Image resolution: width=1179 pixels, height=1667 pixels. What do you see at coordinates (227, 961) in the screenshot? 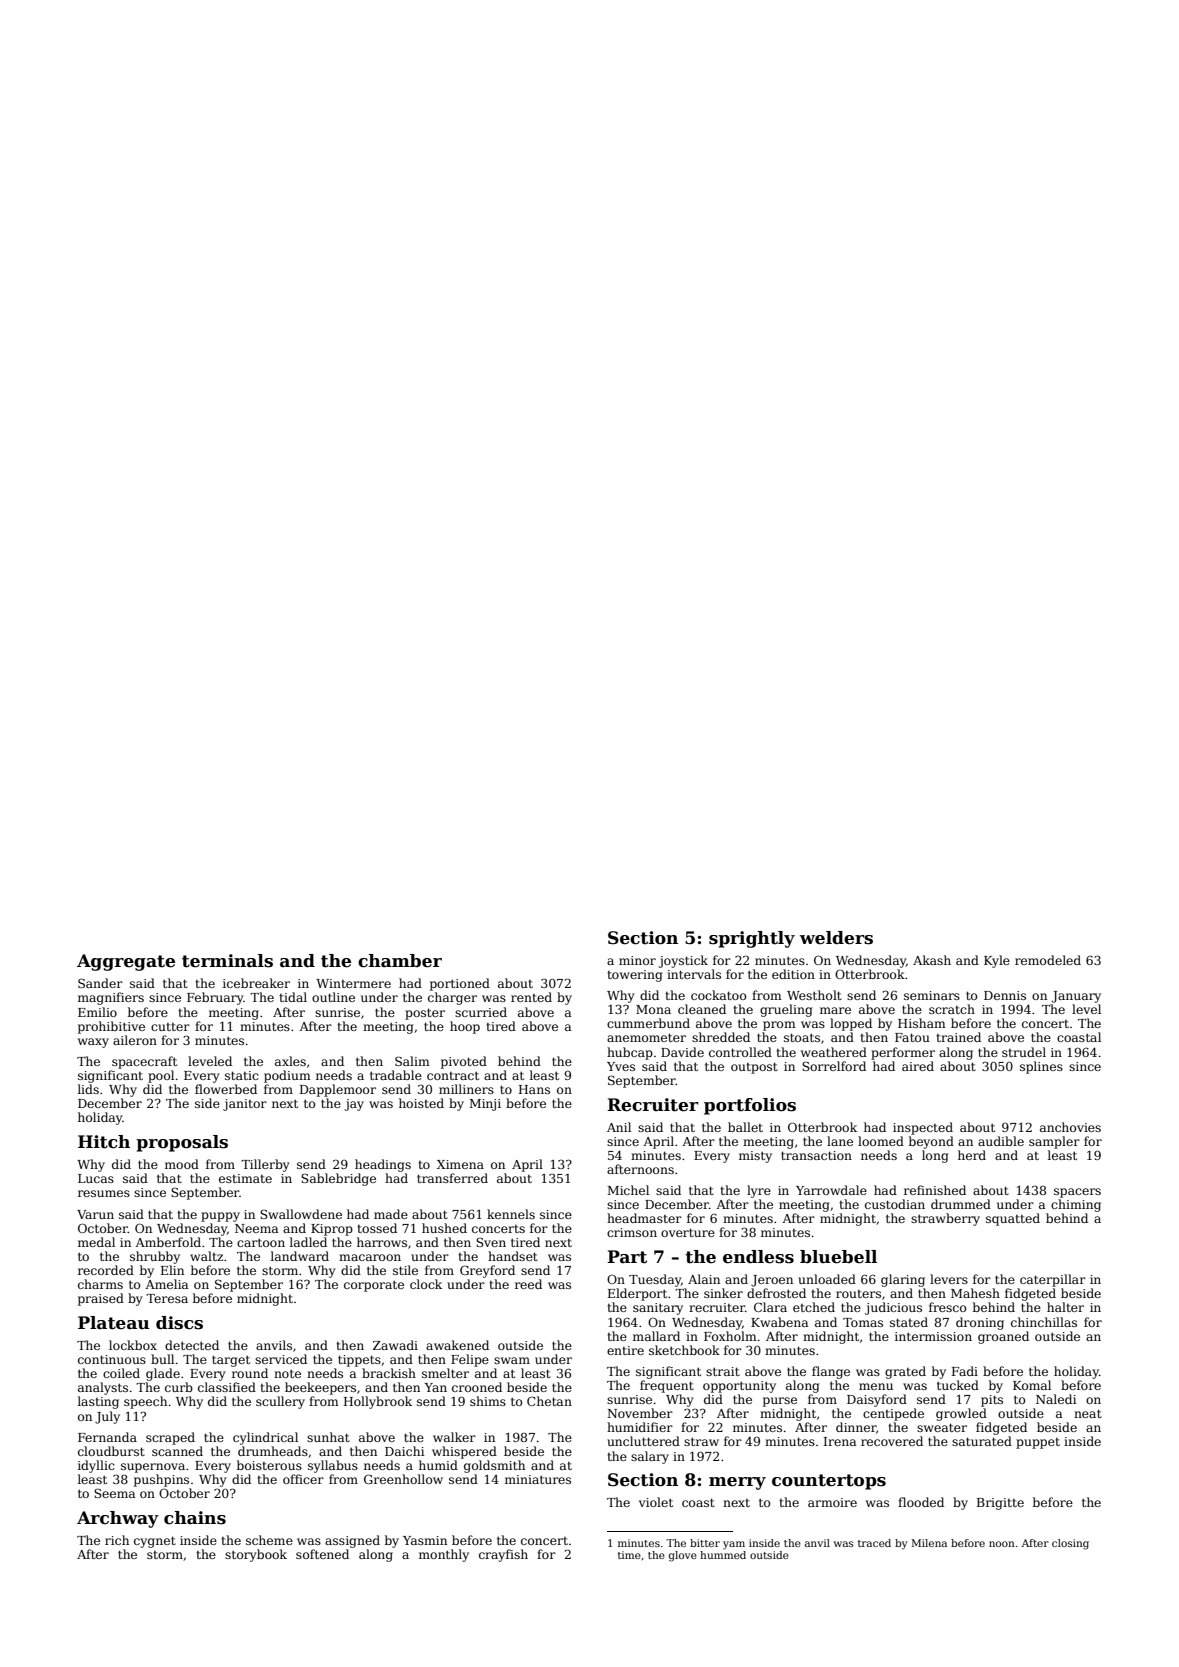
I see `terminals` at bounding box center [227, 961].
